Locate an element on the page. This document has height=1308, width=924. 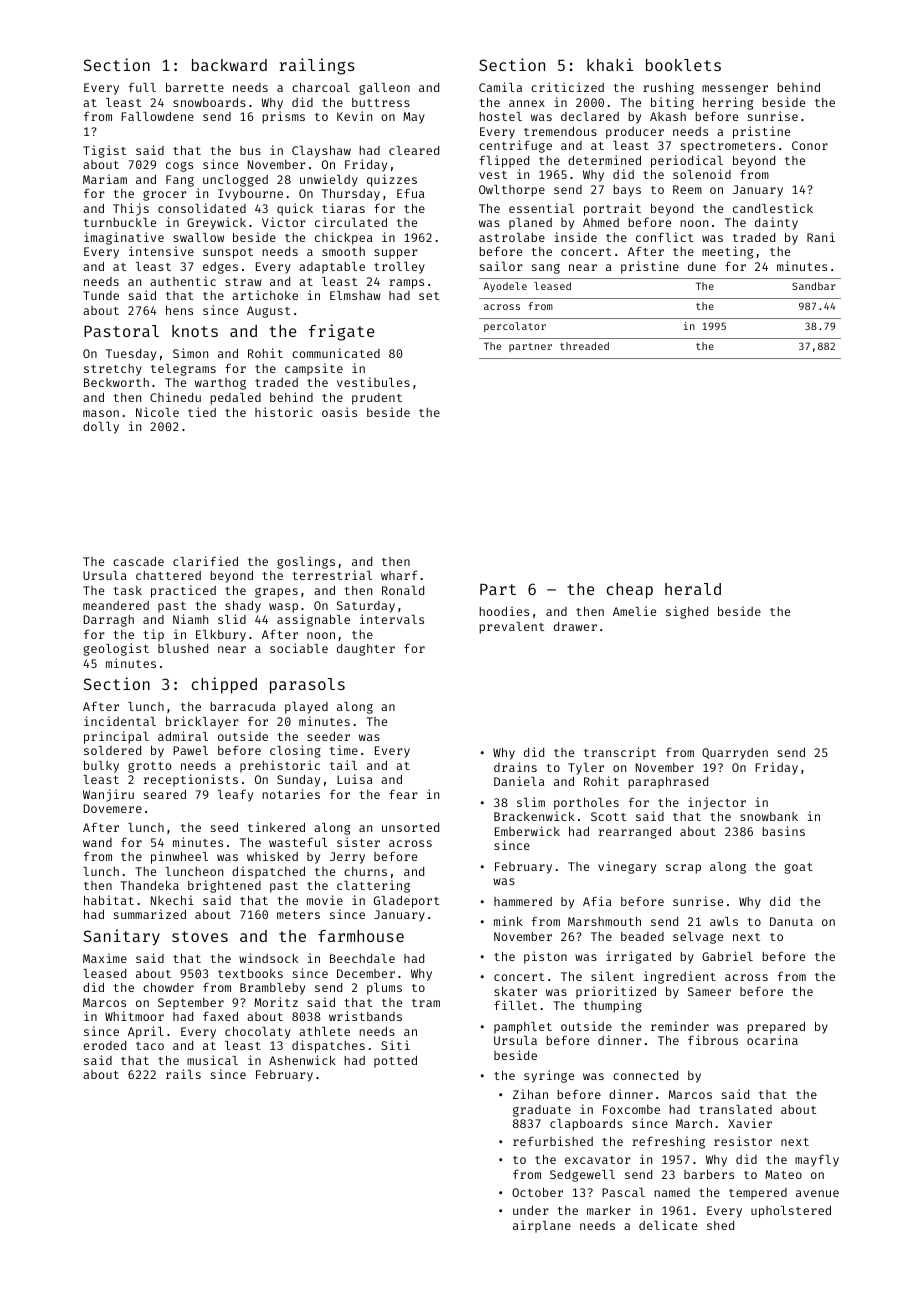
goat is located at coordinates (799, 868).
